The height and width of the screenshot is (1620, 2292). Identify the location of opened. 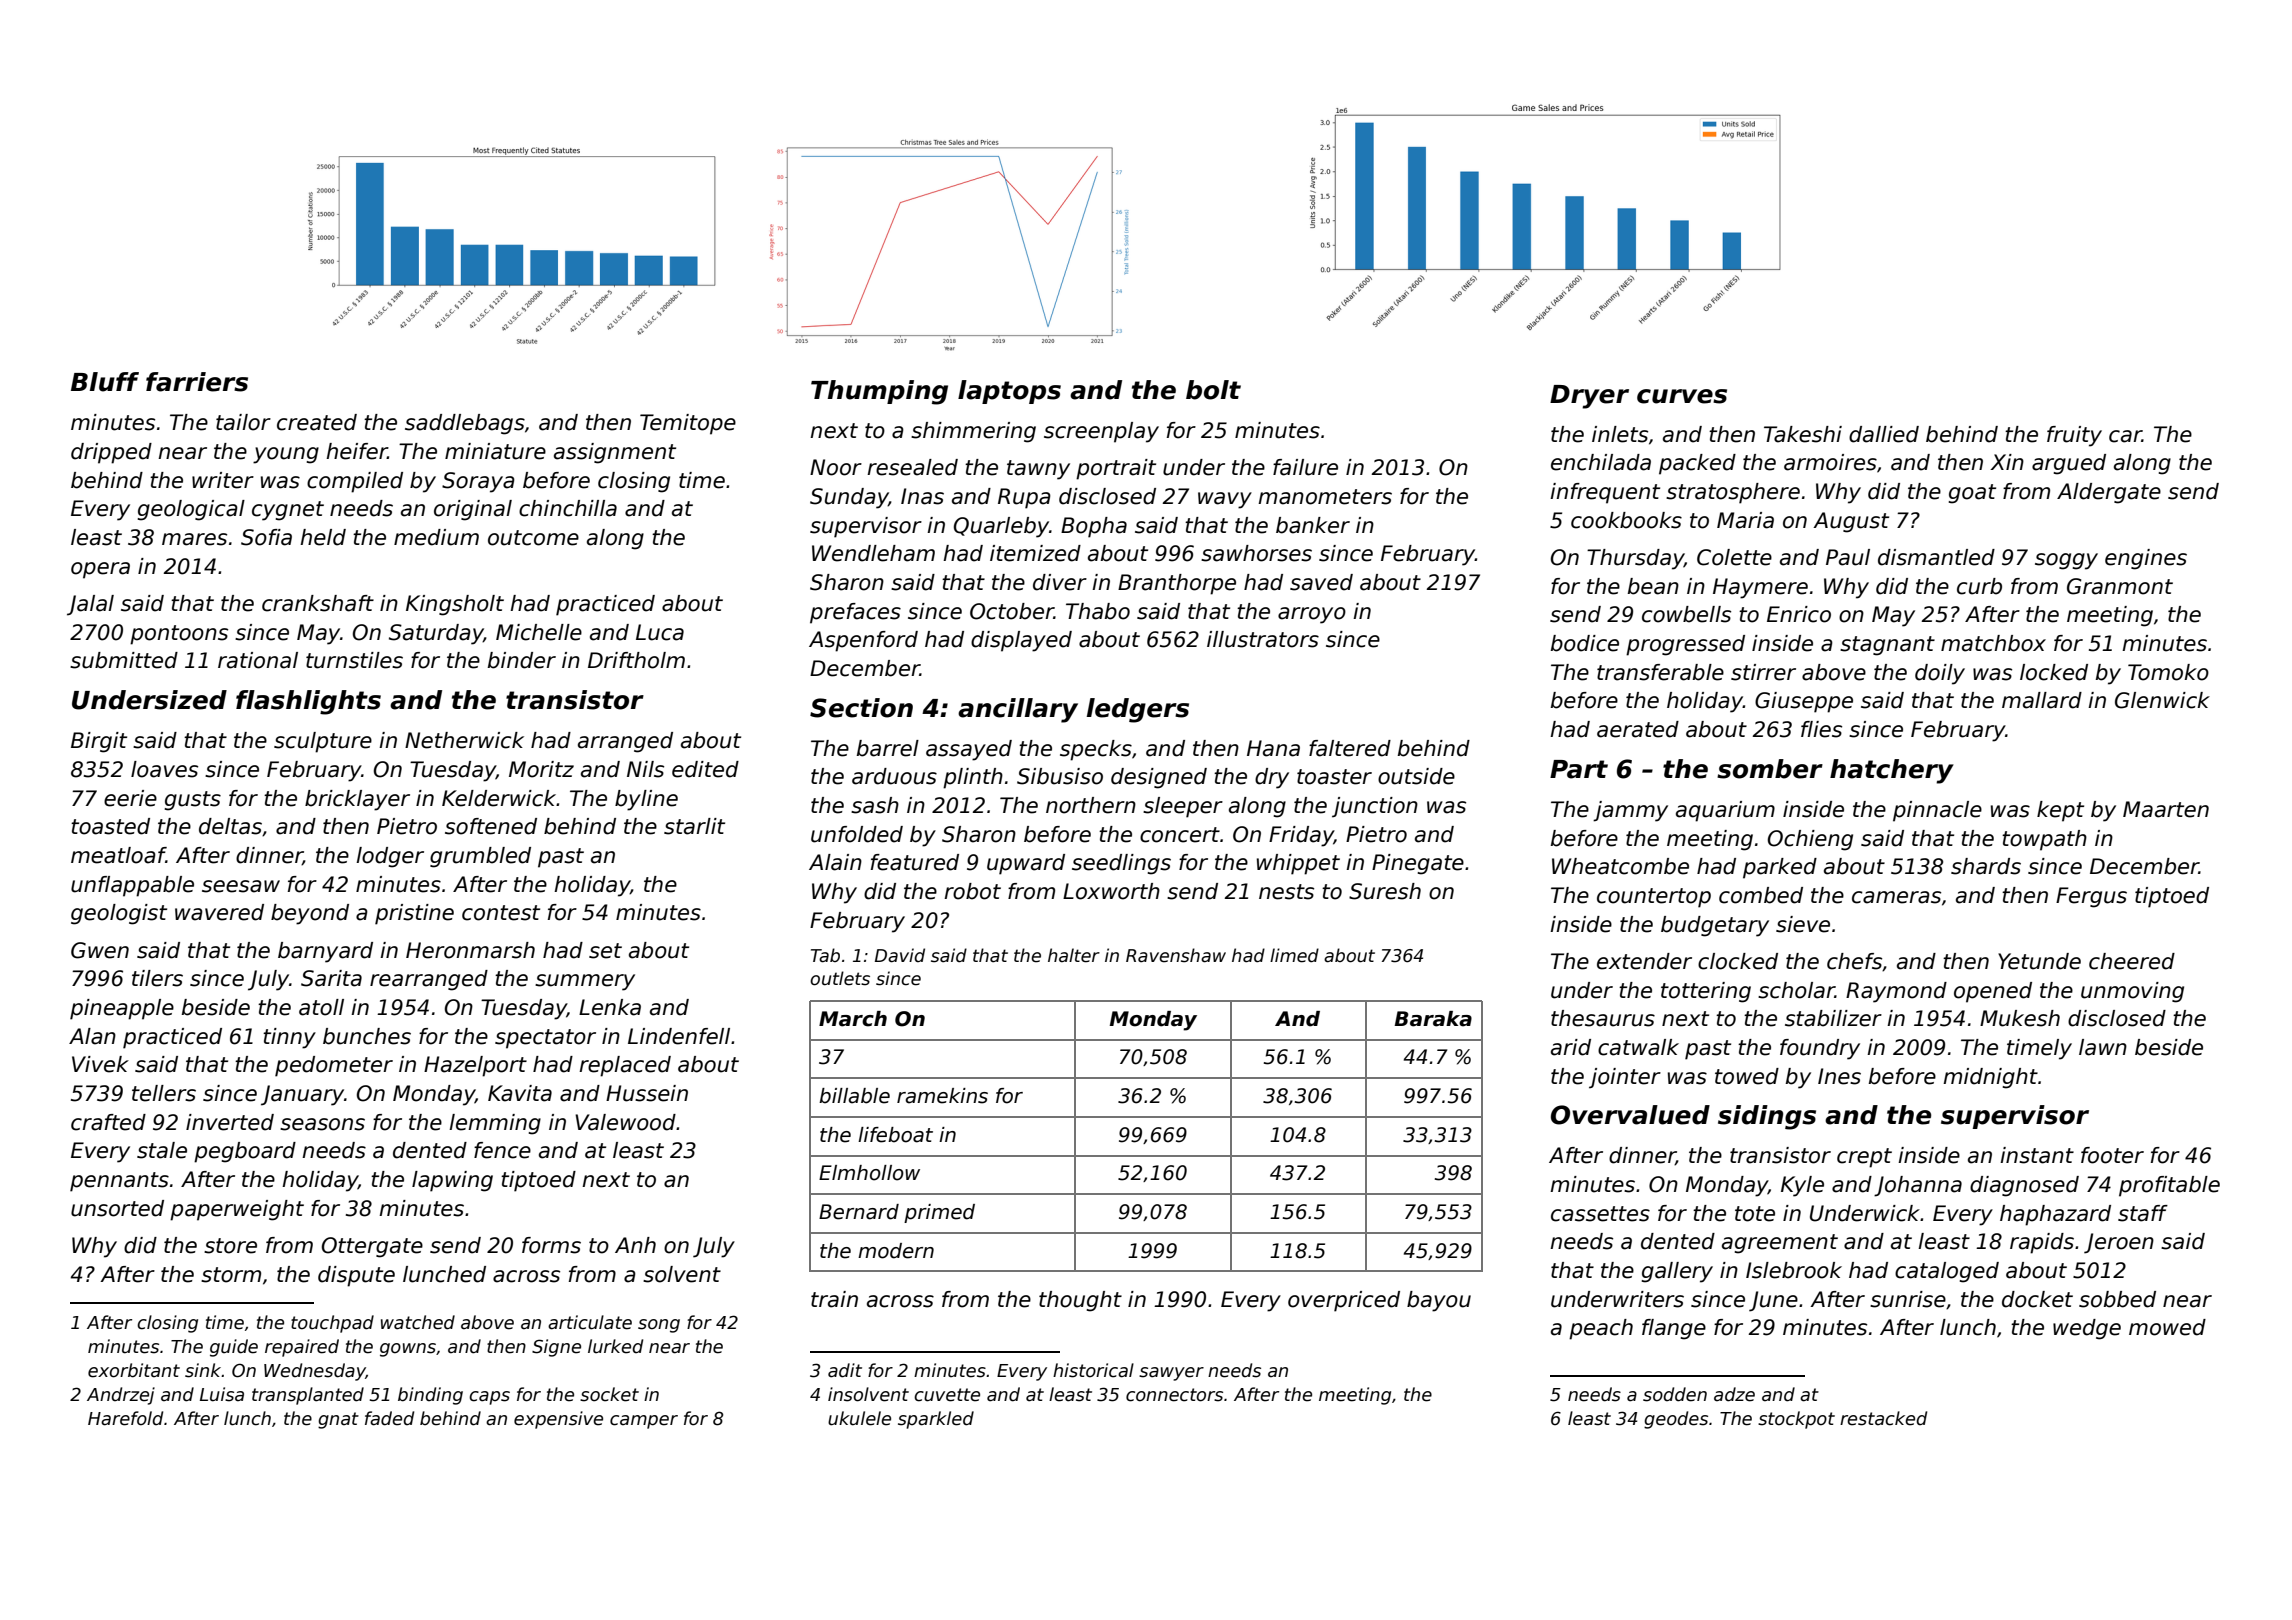
(1993, 992).
